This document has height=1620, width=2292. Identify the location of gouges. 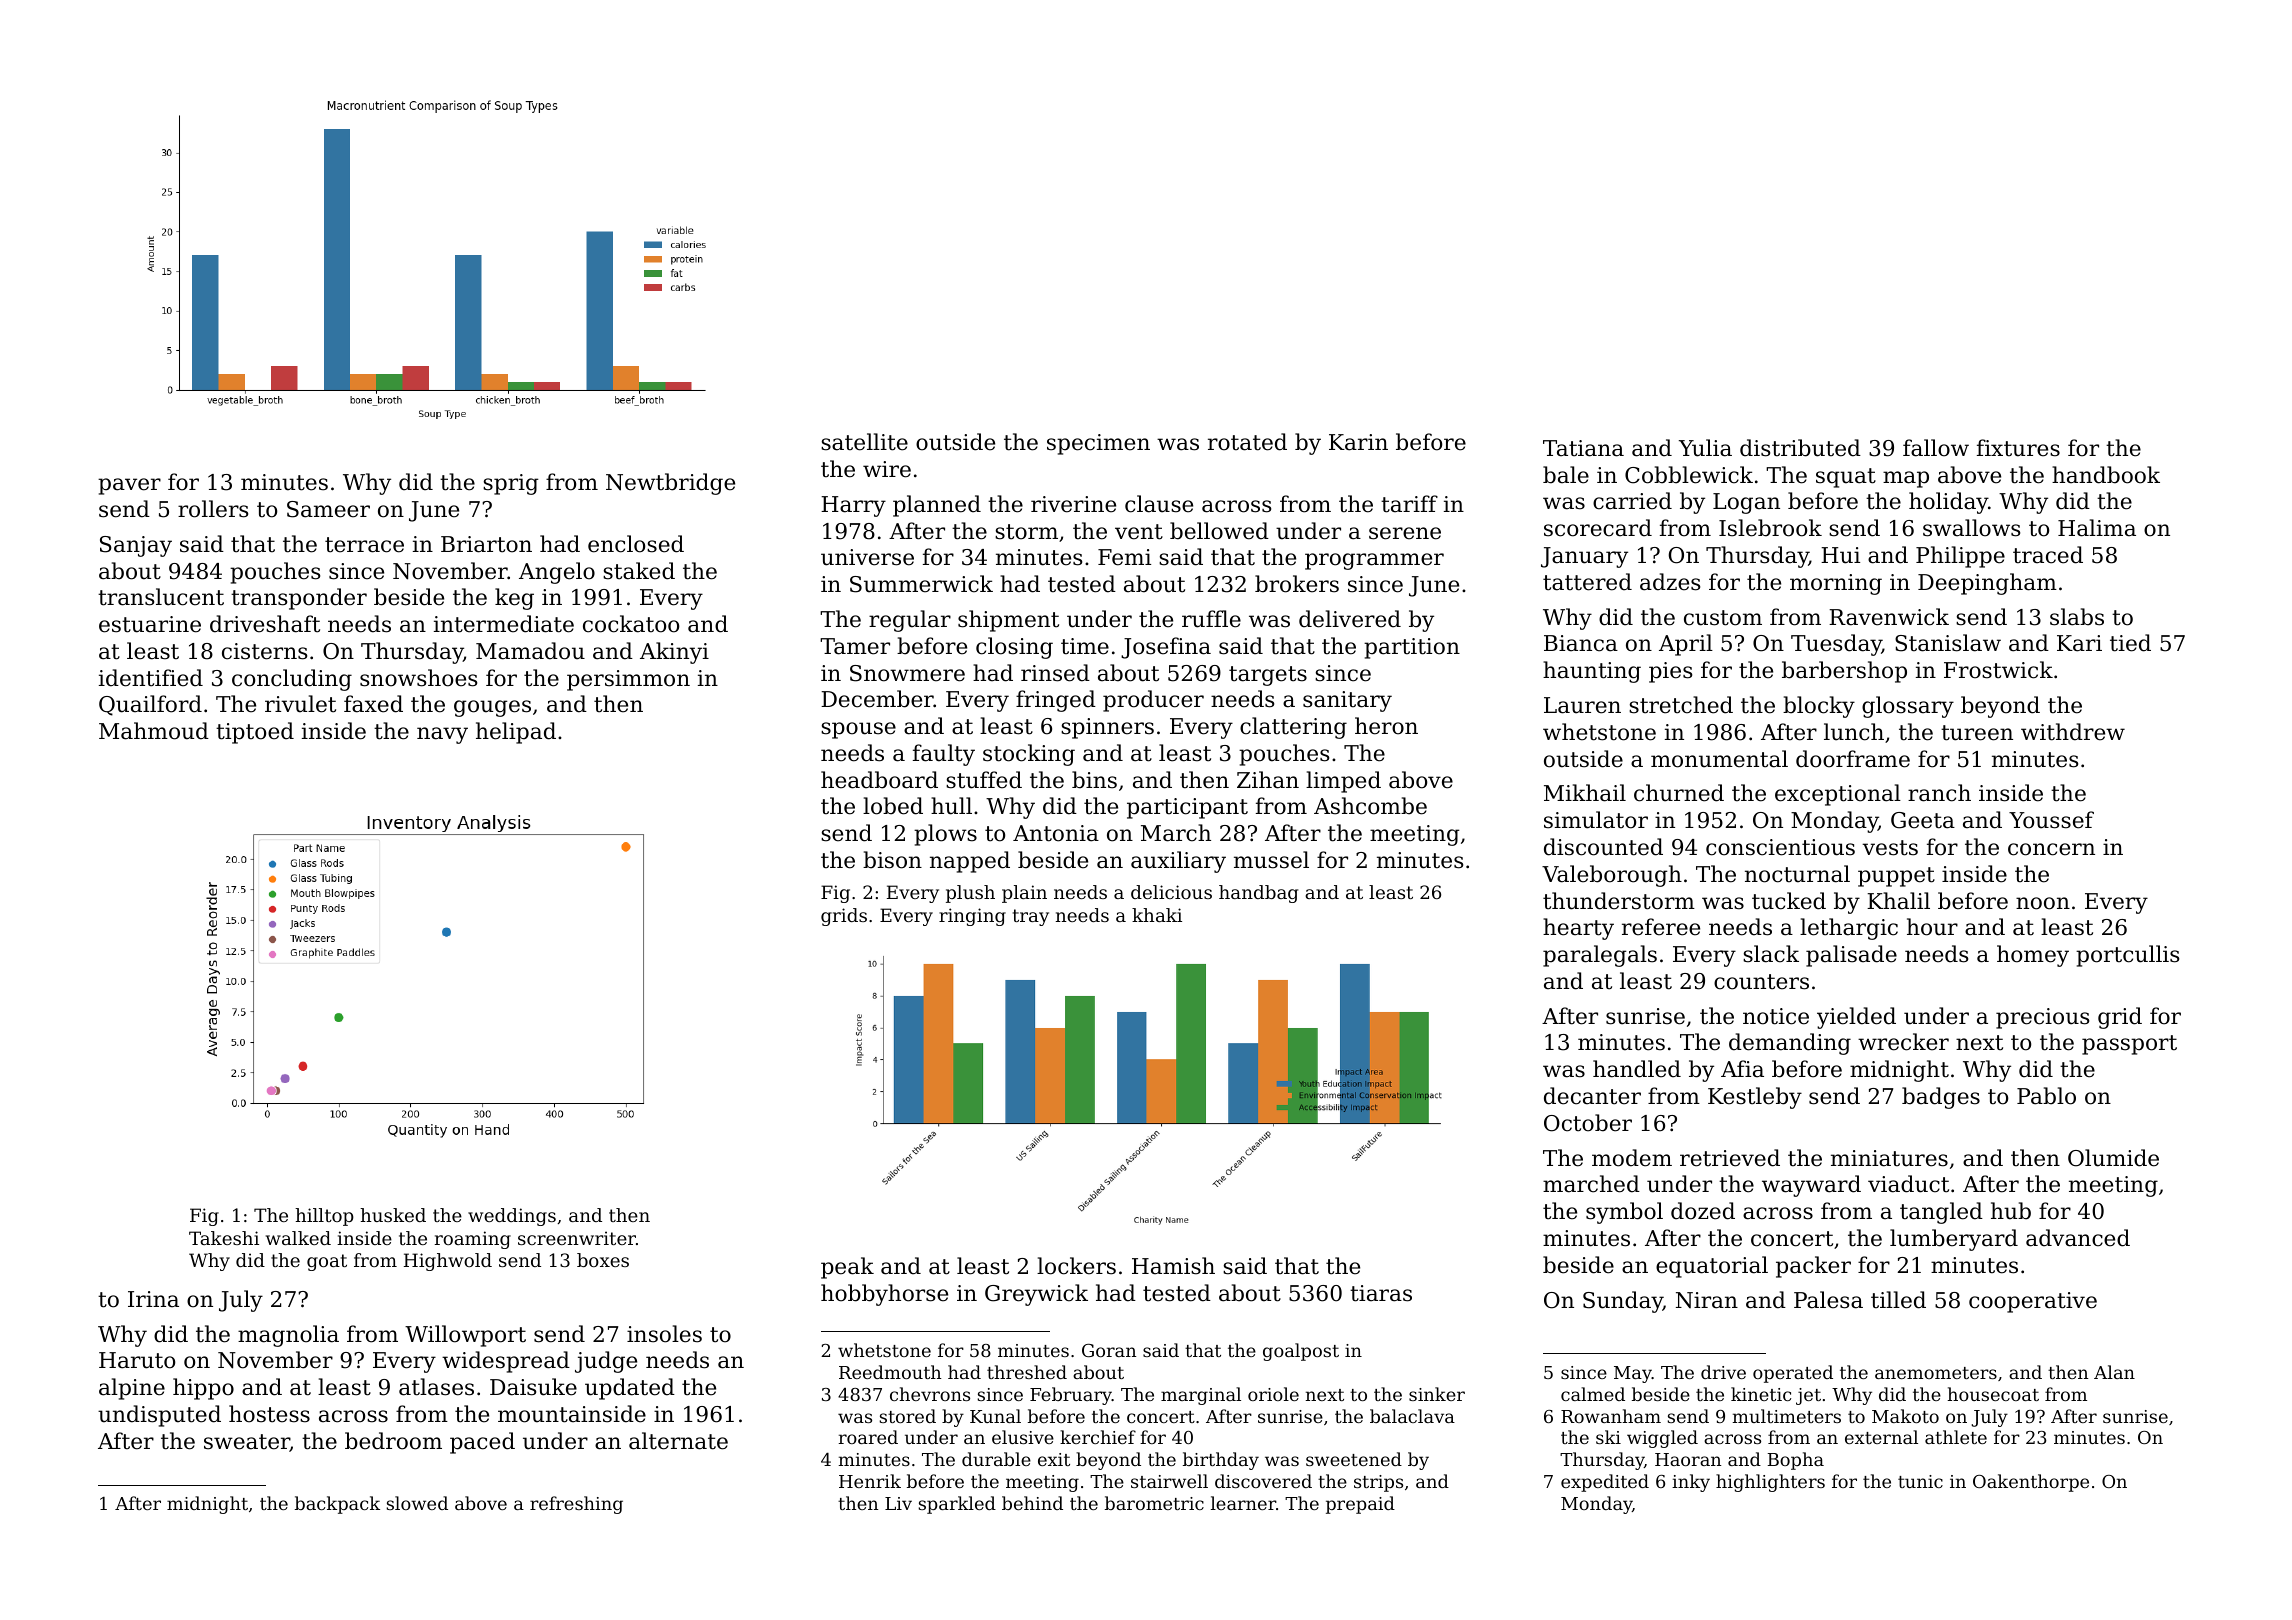
(492, 708).
